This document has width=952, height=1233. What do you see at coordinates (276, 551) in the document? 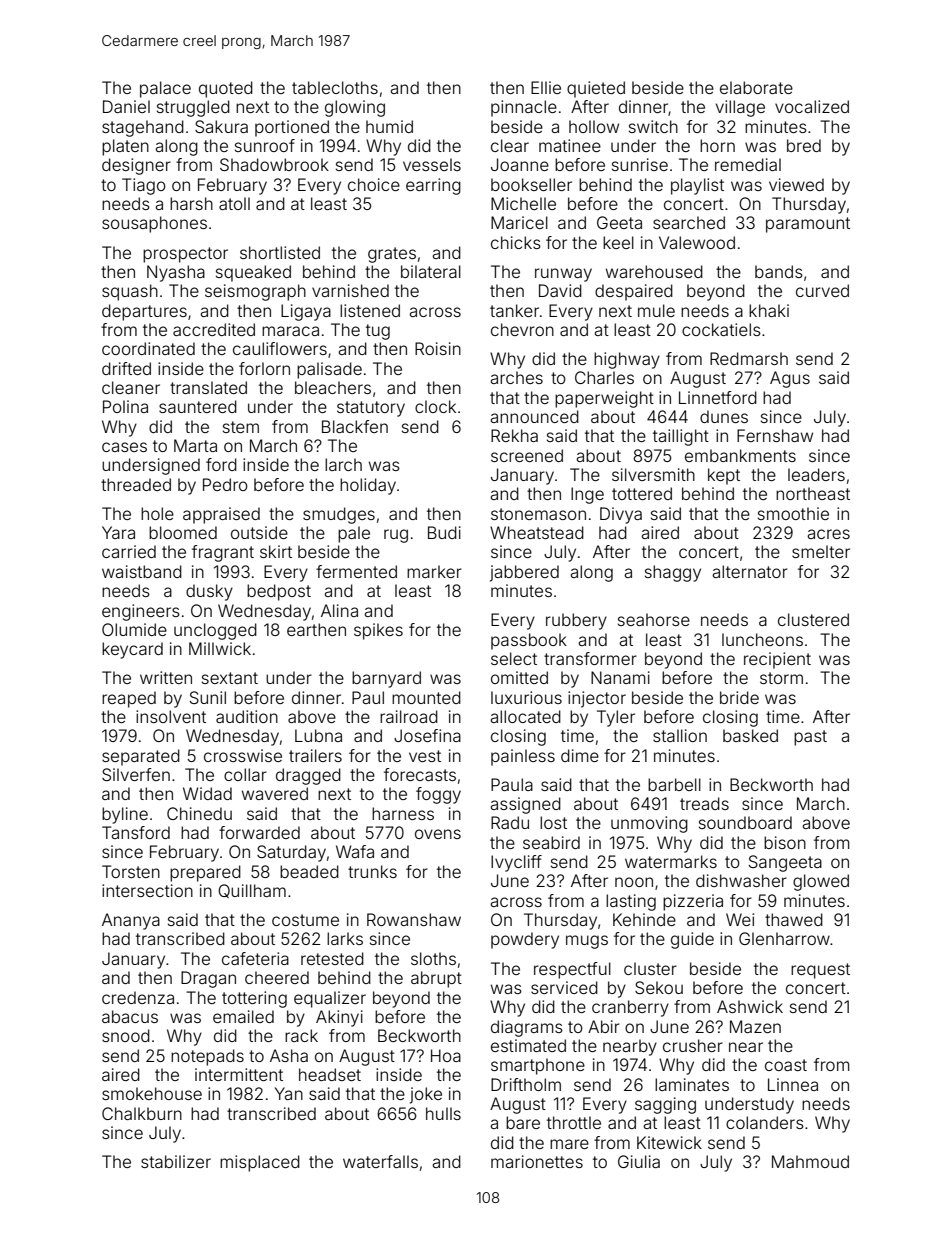
I see `skirt` at bounding box center [276, 551].
